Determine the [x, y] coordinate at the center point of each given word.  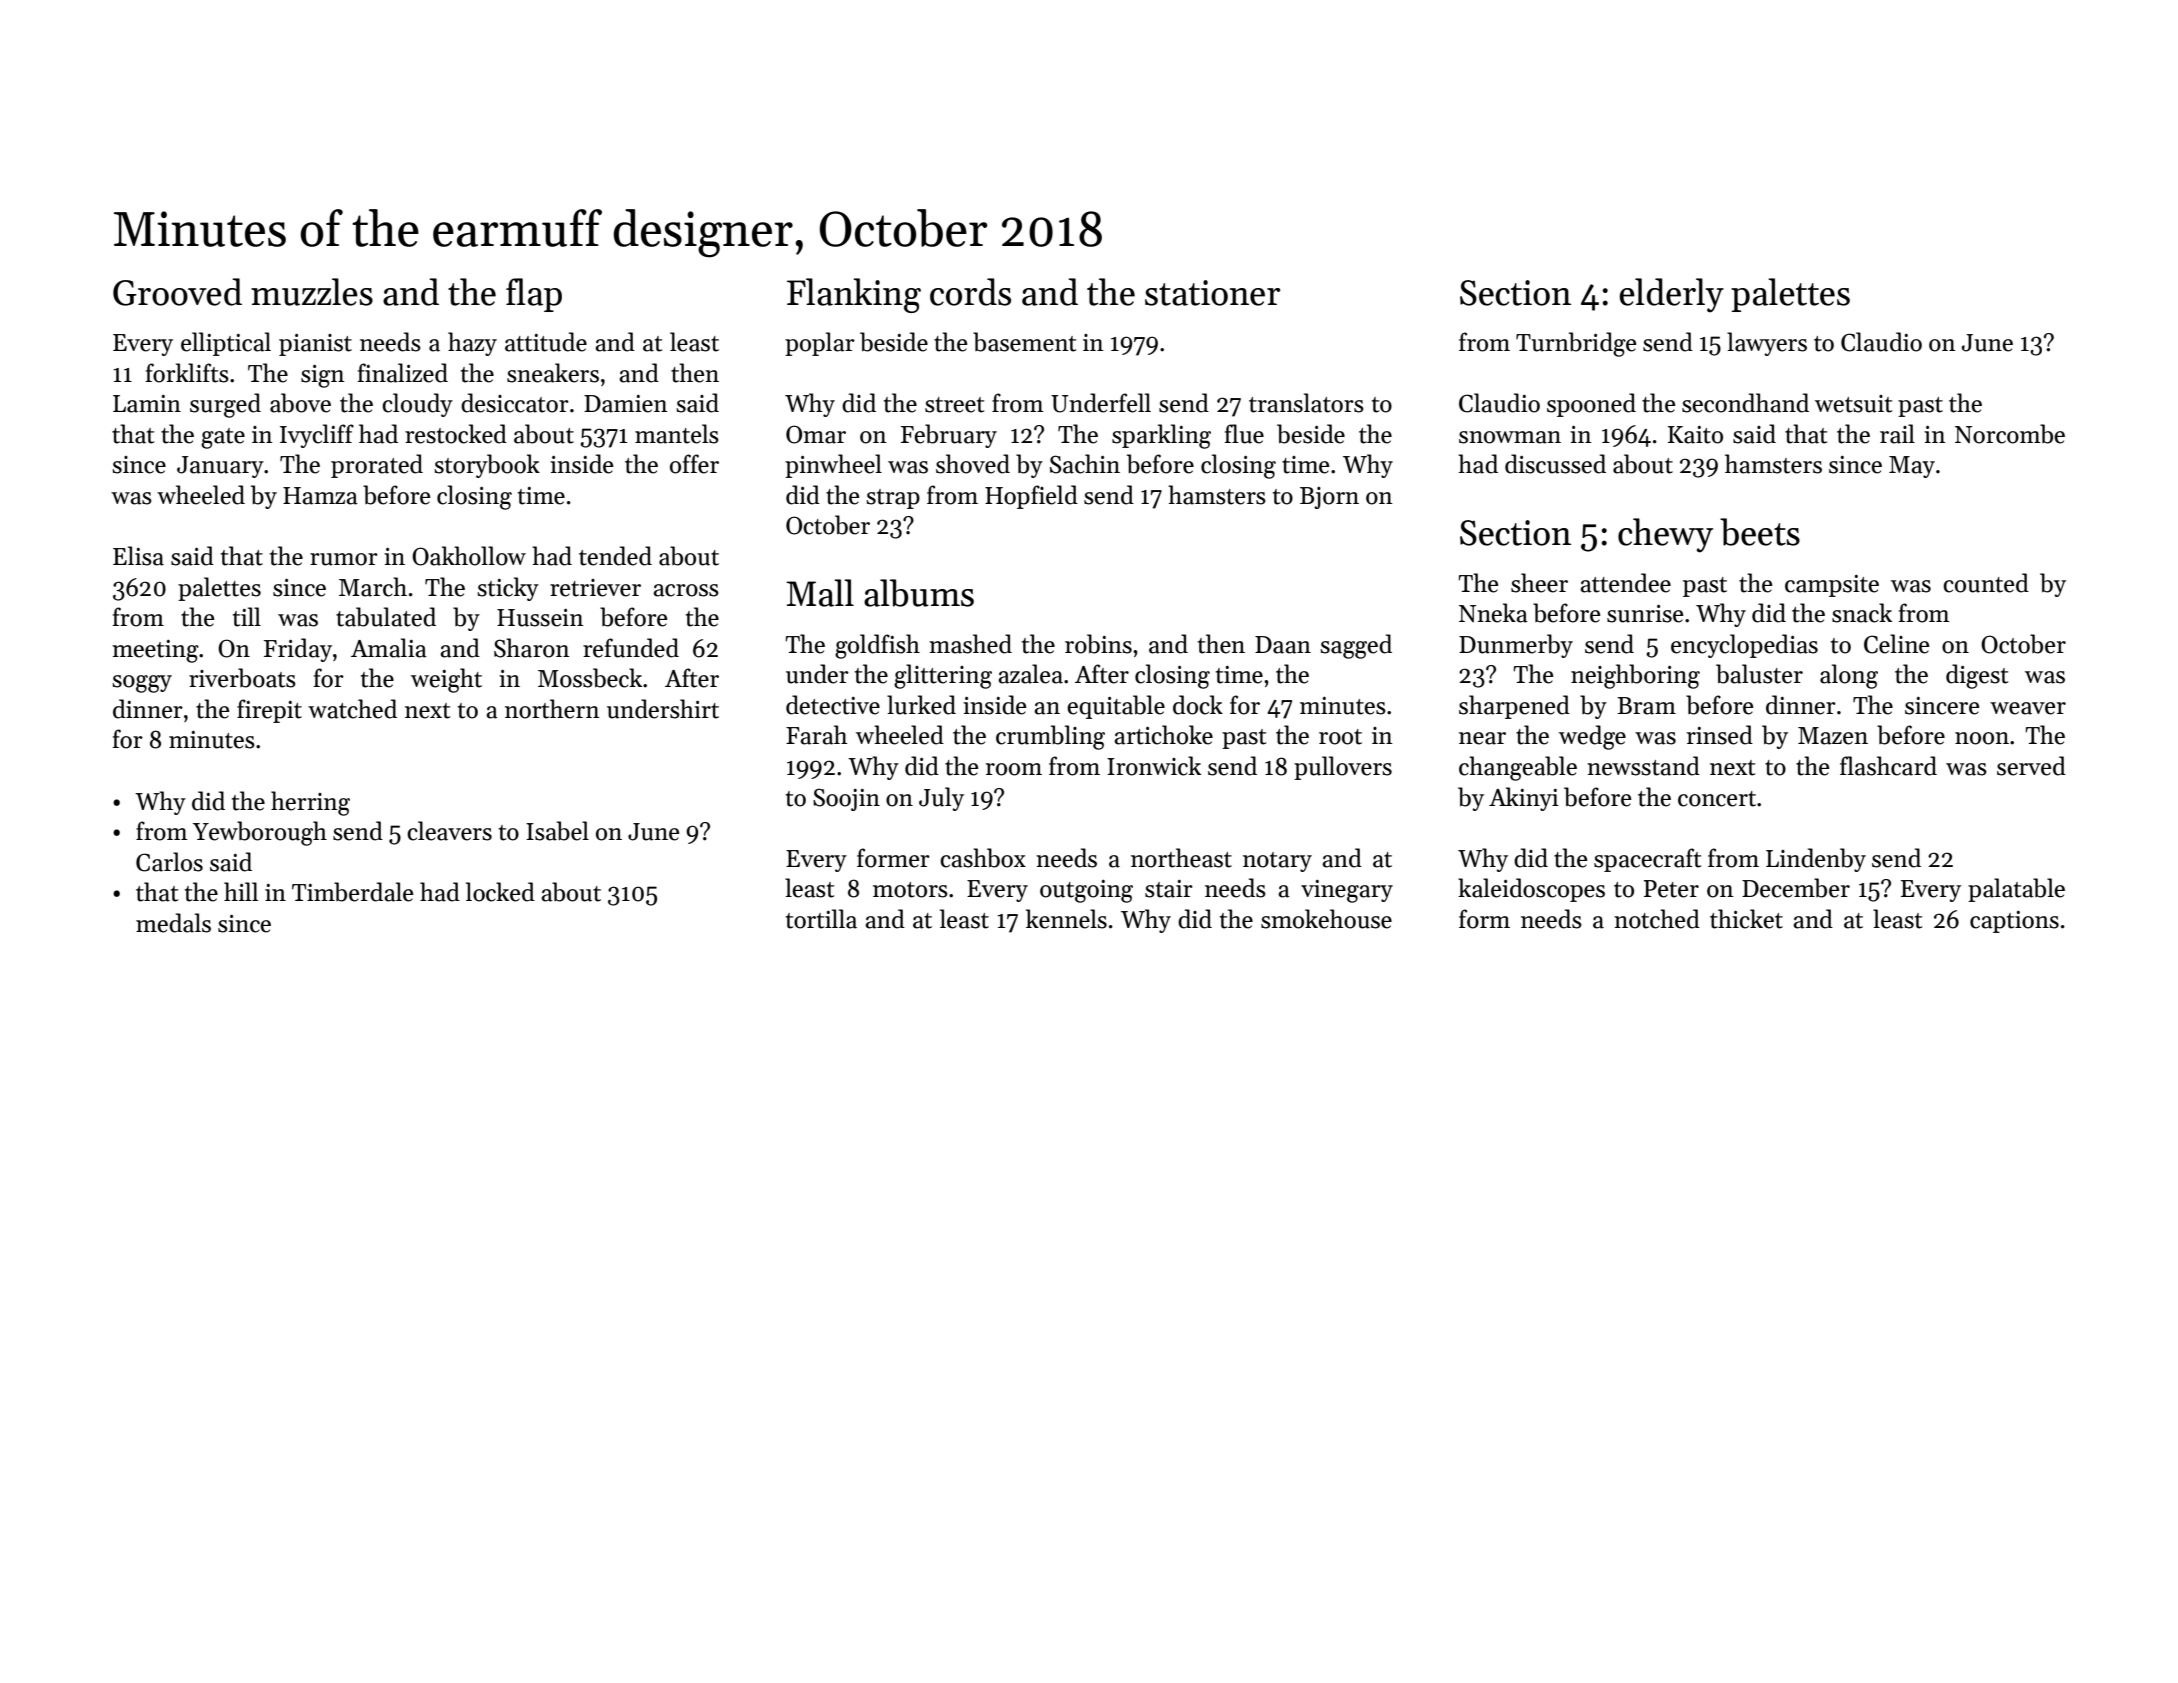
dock [1198, 705]
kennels [1066, 919]
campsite [1832, 586]
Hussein [540, 618]
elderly [1671, 295]
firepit [269, 711]
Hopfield [1031, 497]
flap [534, 295]
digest [1977, 676]
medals [173, 923]
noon [1982, 738]
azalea [1030, 674]
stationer [1212, 293]
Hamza [320, 496]
